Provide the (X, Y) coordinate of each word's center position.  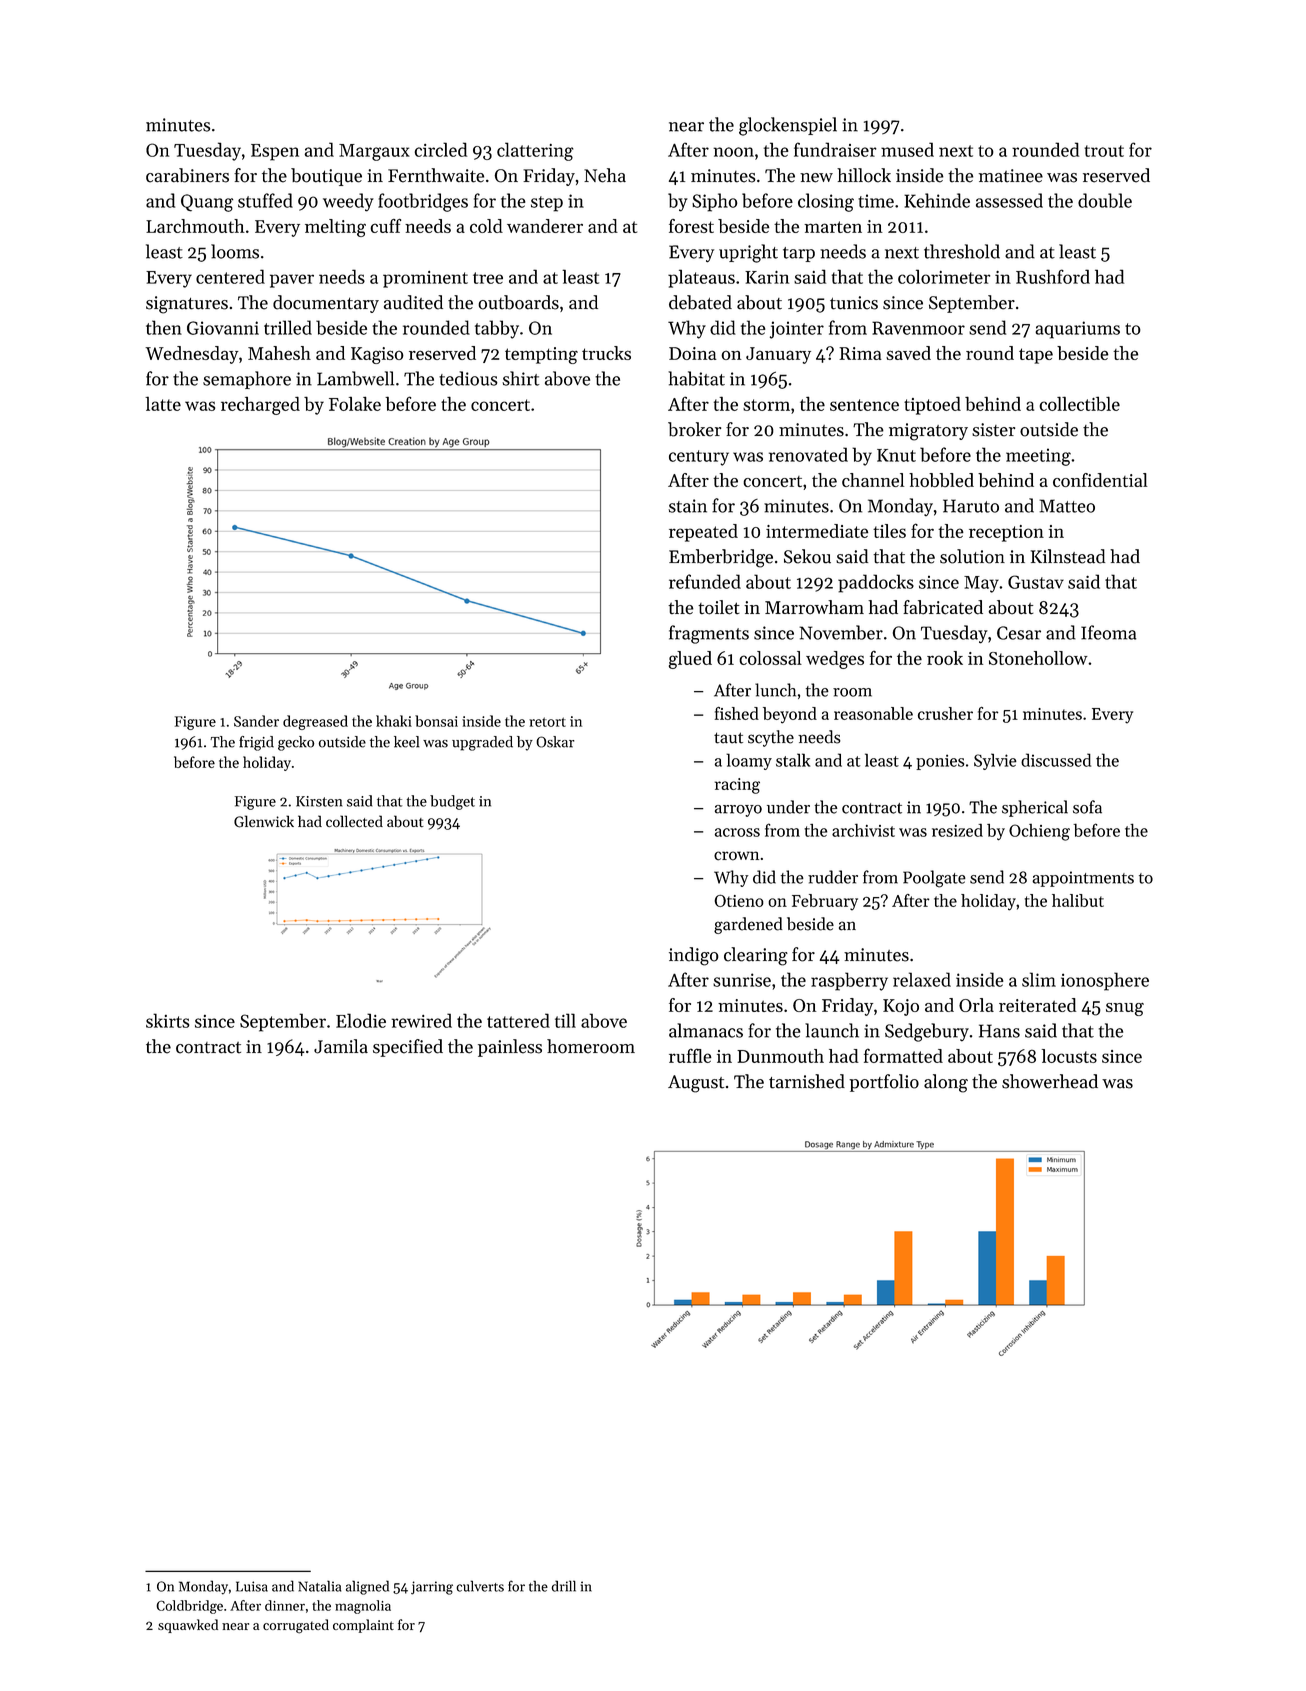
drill (564, 1586)
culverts (480, 1586)
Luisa (252, 1586)
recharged (260, 405)
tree (488, 278)
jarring (432, 1588)
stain (687, 506)
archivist (863, 830)
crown (736, 856)
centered (230, 276)
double (1105, 200)
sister (993, 430)
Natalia (319, 1586)
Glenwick (264, 821)
